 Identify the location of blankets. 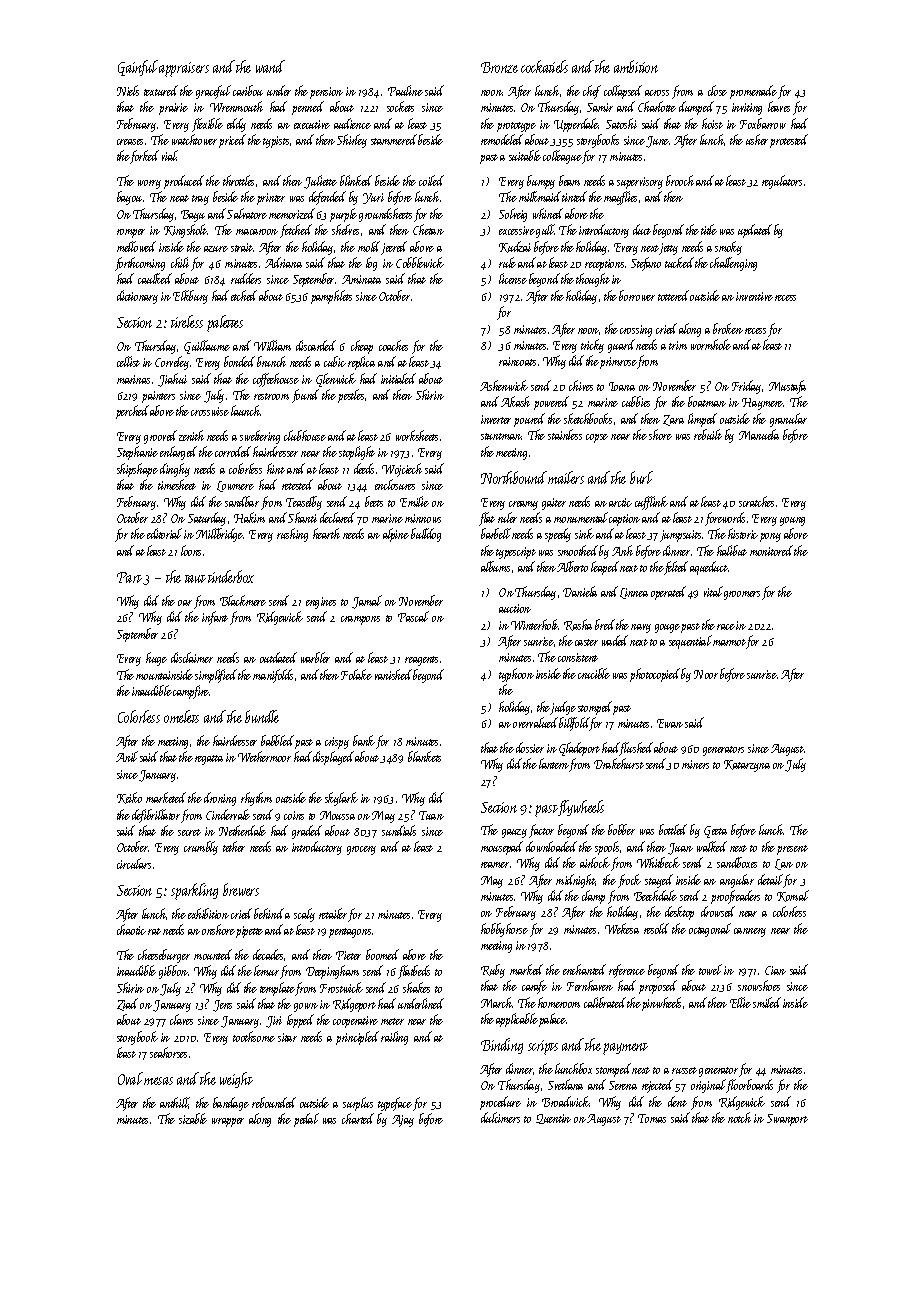
(424, 756).
